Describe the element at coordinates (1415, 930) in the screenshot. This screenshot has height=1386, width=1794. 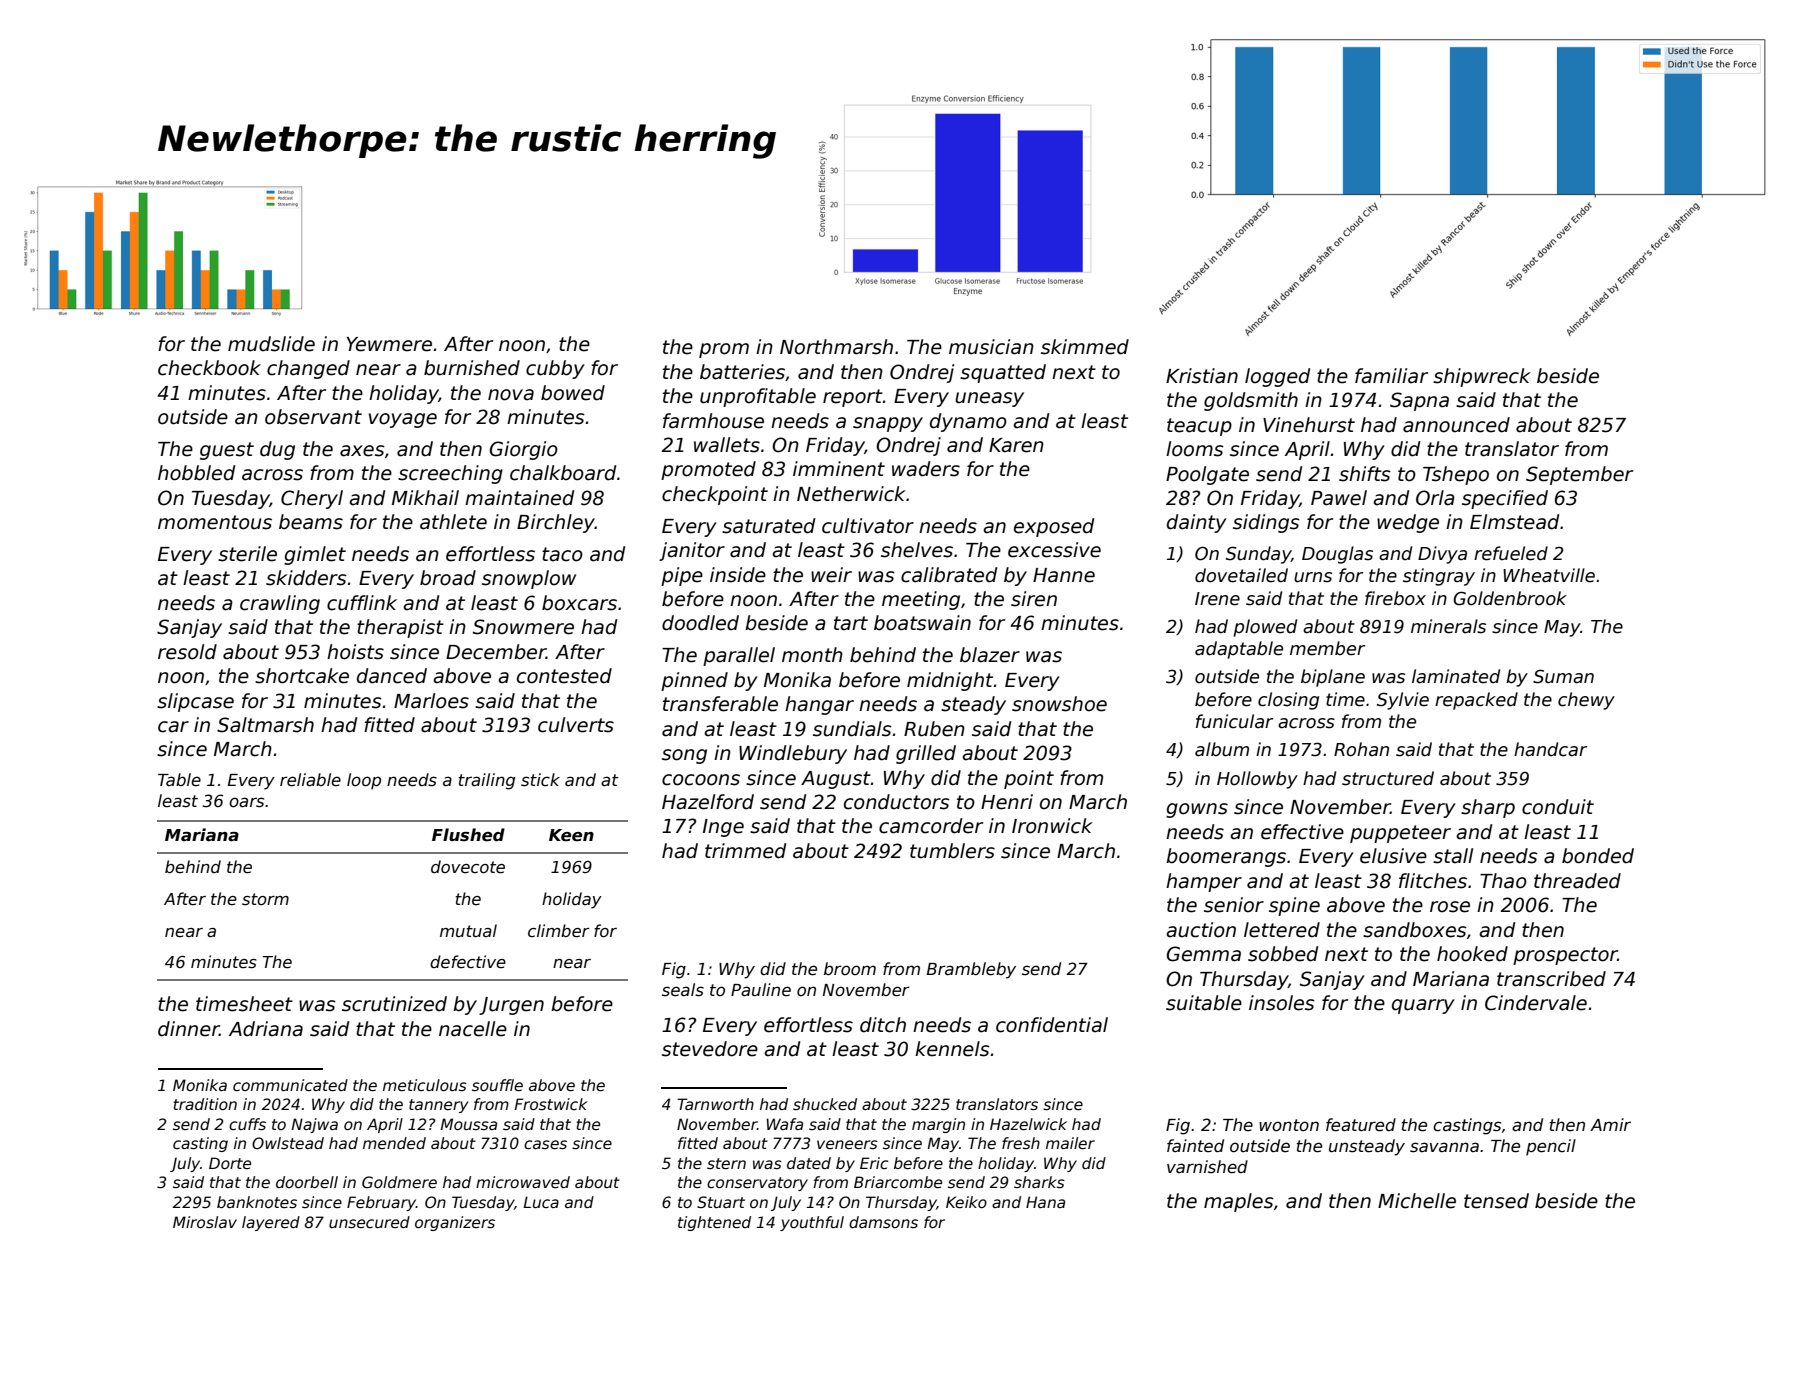
I see `sandboxes` at that location.
